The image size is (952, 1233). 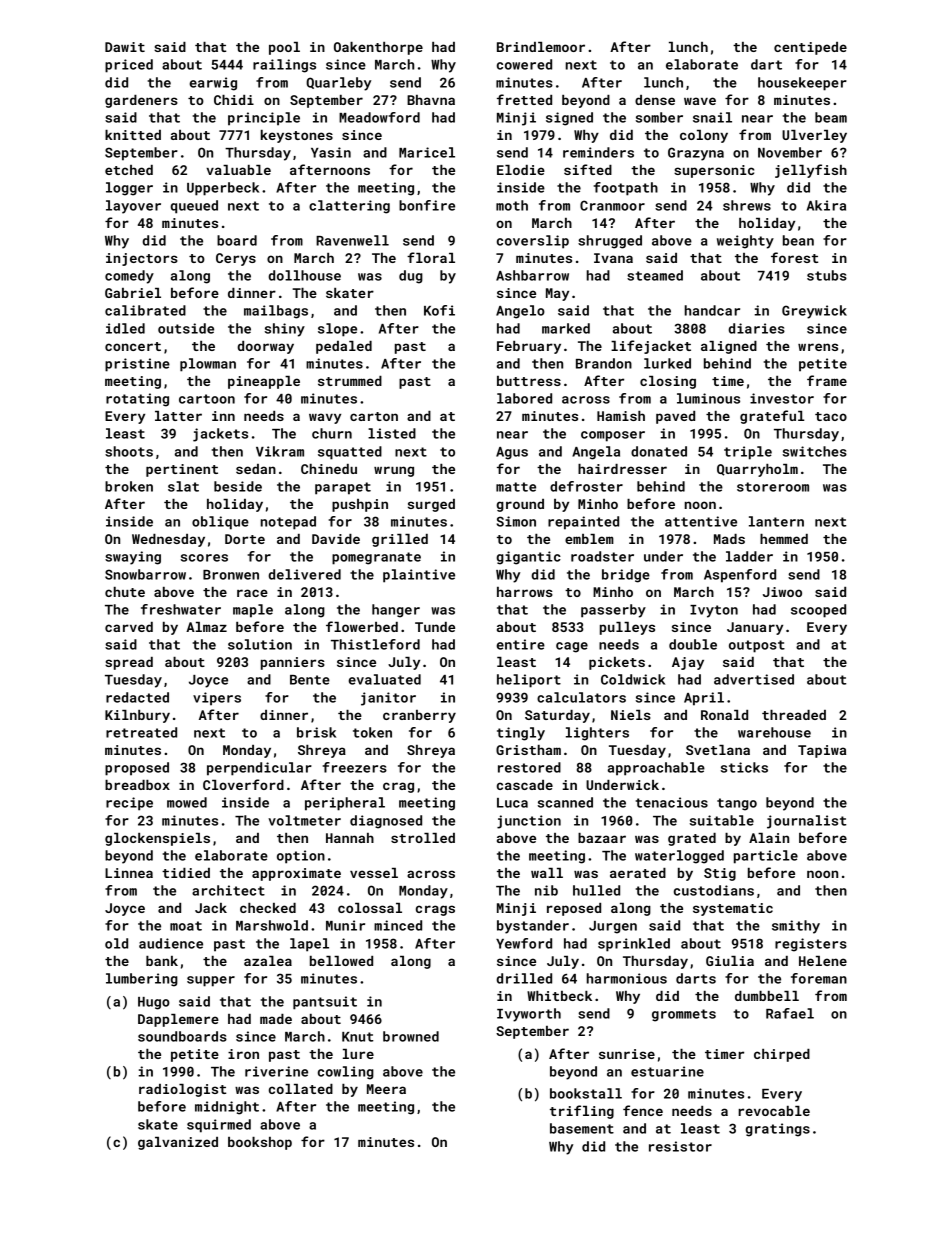 I want to click on Brindlemoor, so click(x=541, y=47).
